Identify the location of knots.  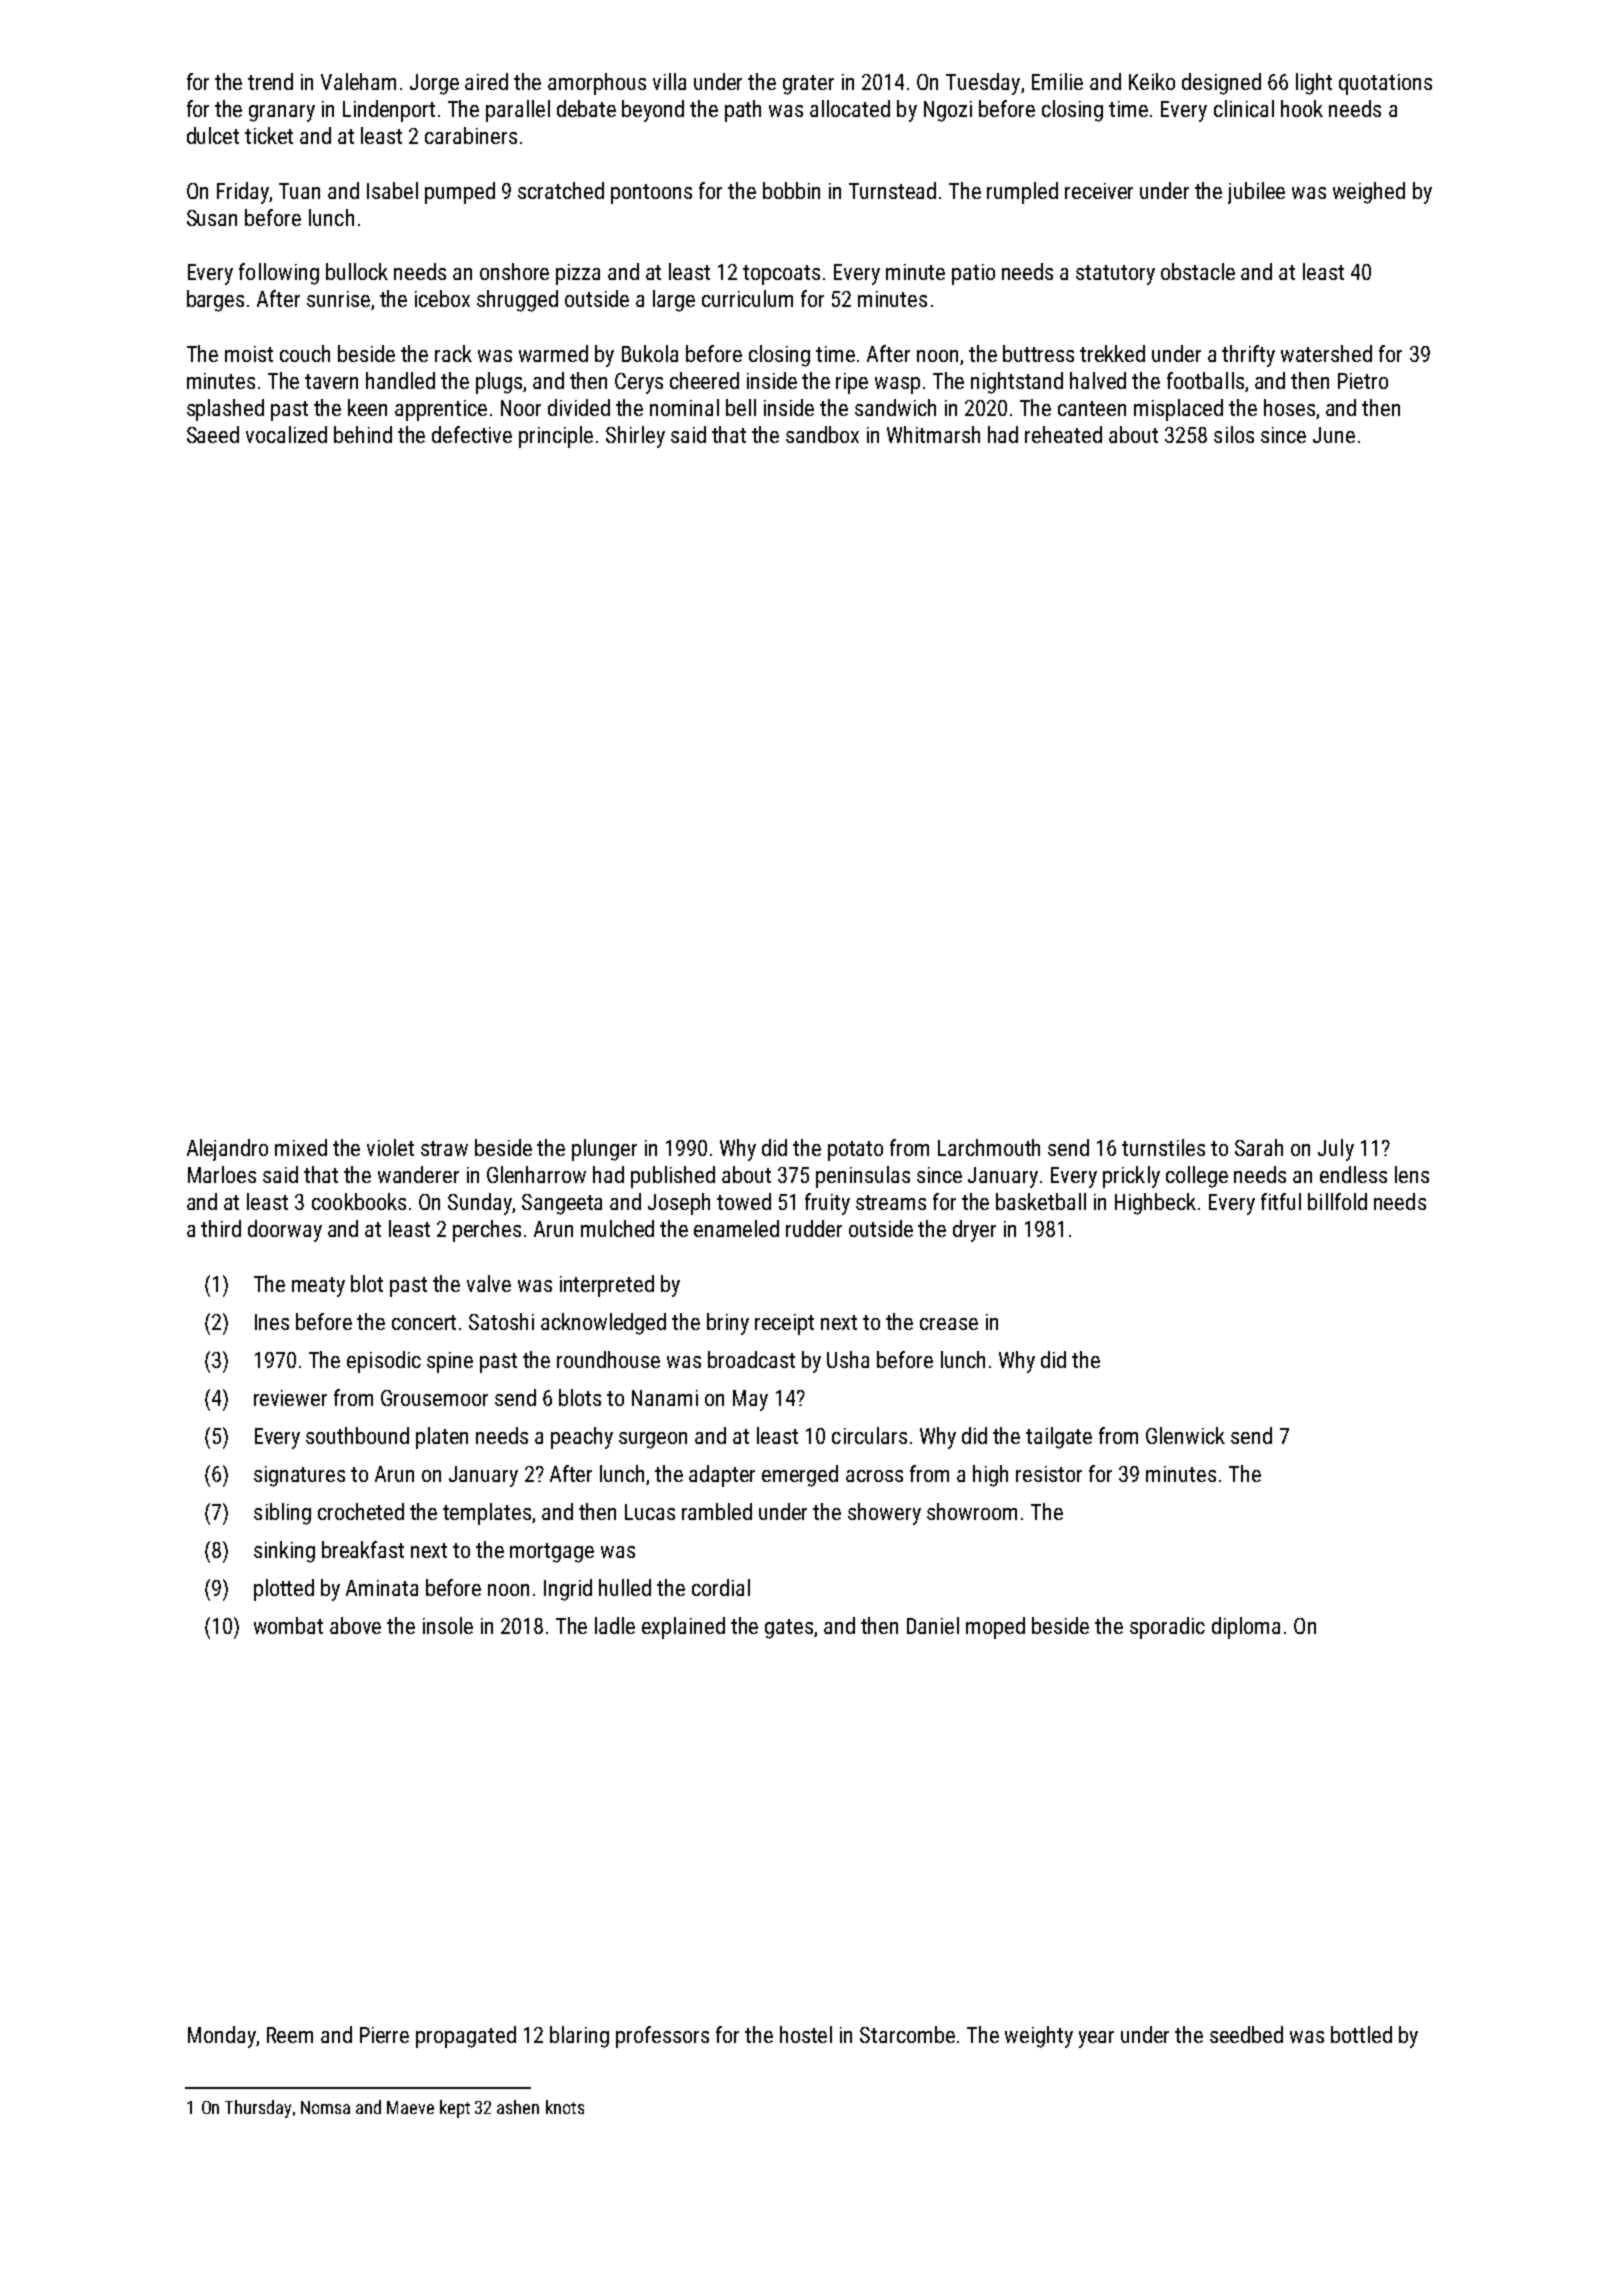
(565, 2107).
